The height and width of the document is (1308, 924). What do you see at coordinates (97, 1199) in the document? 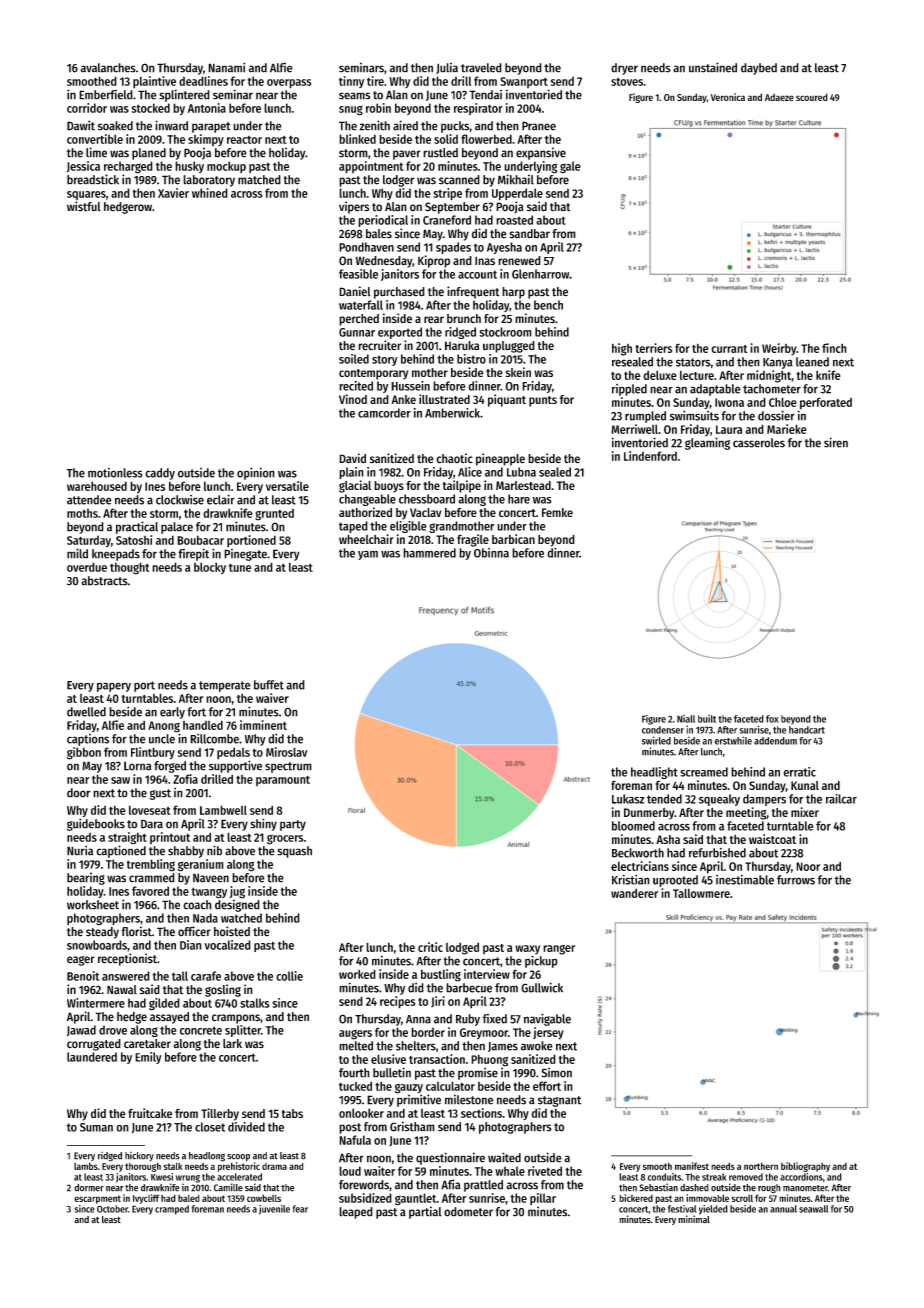
I see `escarpment` at bounding box center [97, 1199].
